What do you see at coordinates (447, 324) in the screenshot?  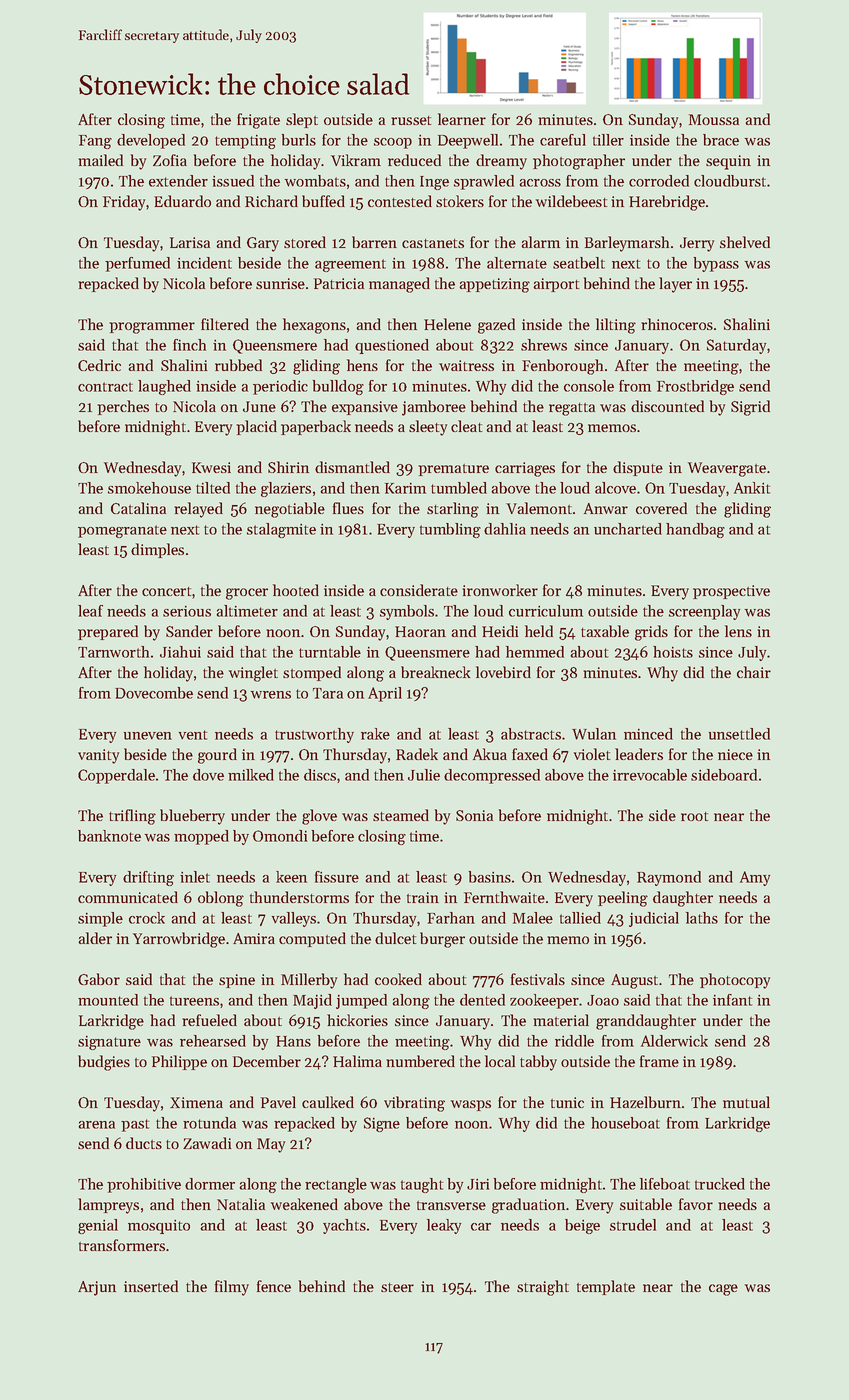 I see `Helene` at bounding box center [447, 324].
